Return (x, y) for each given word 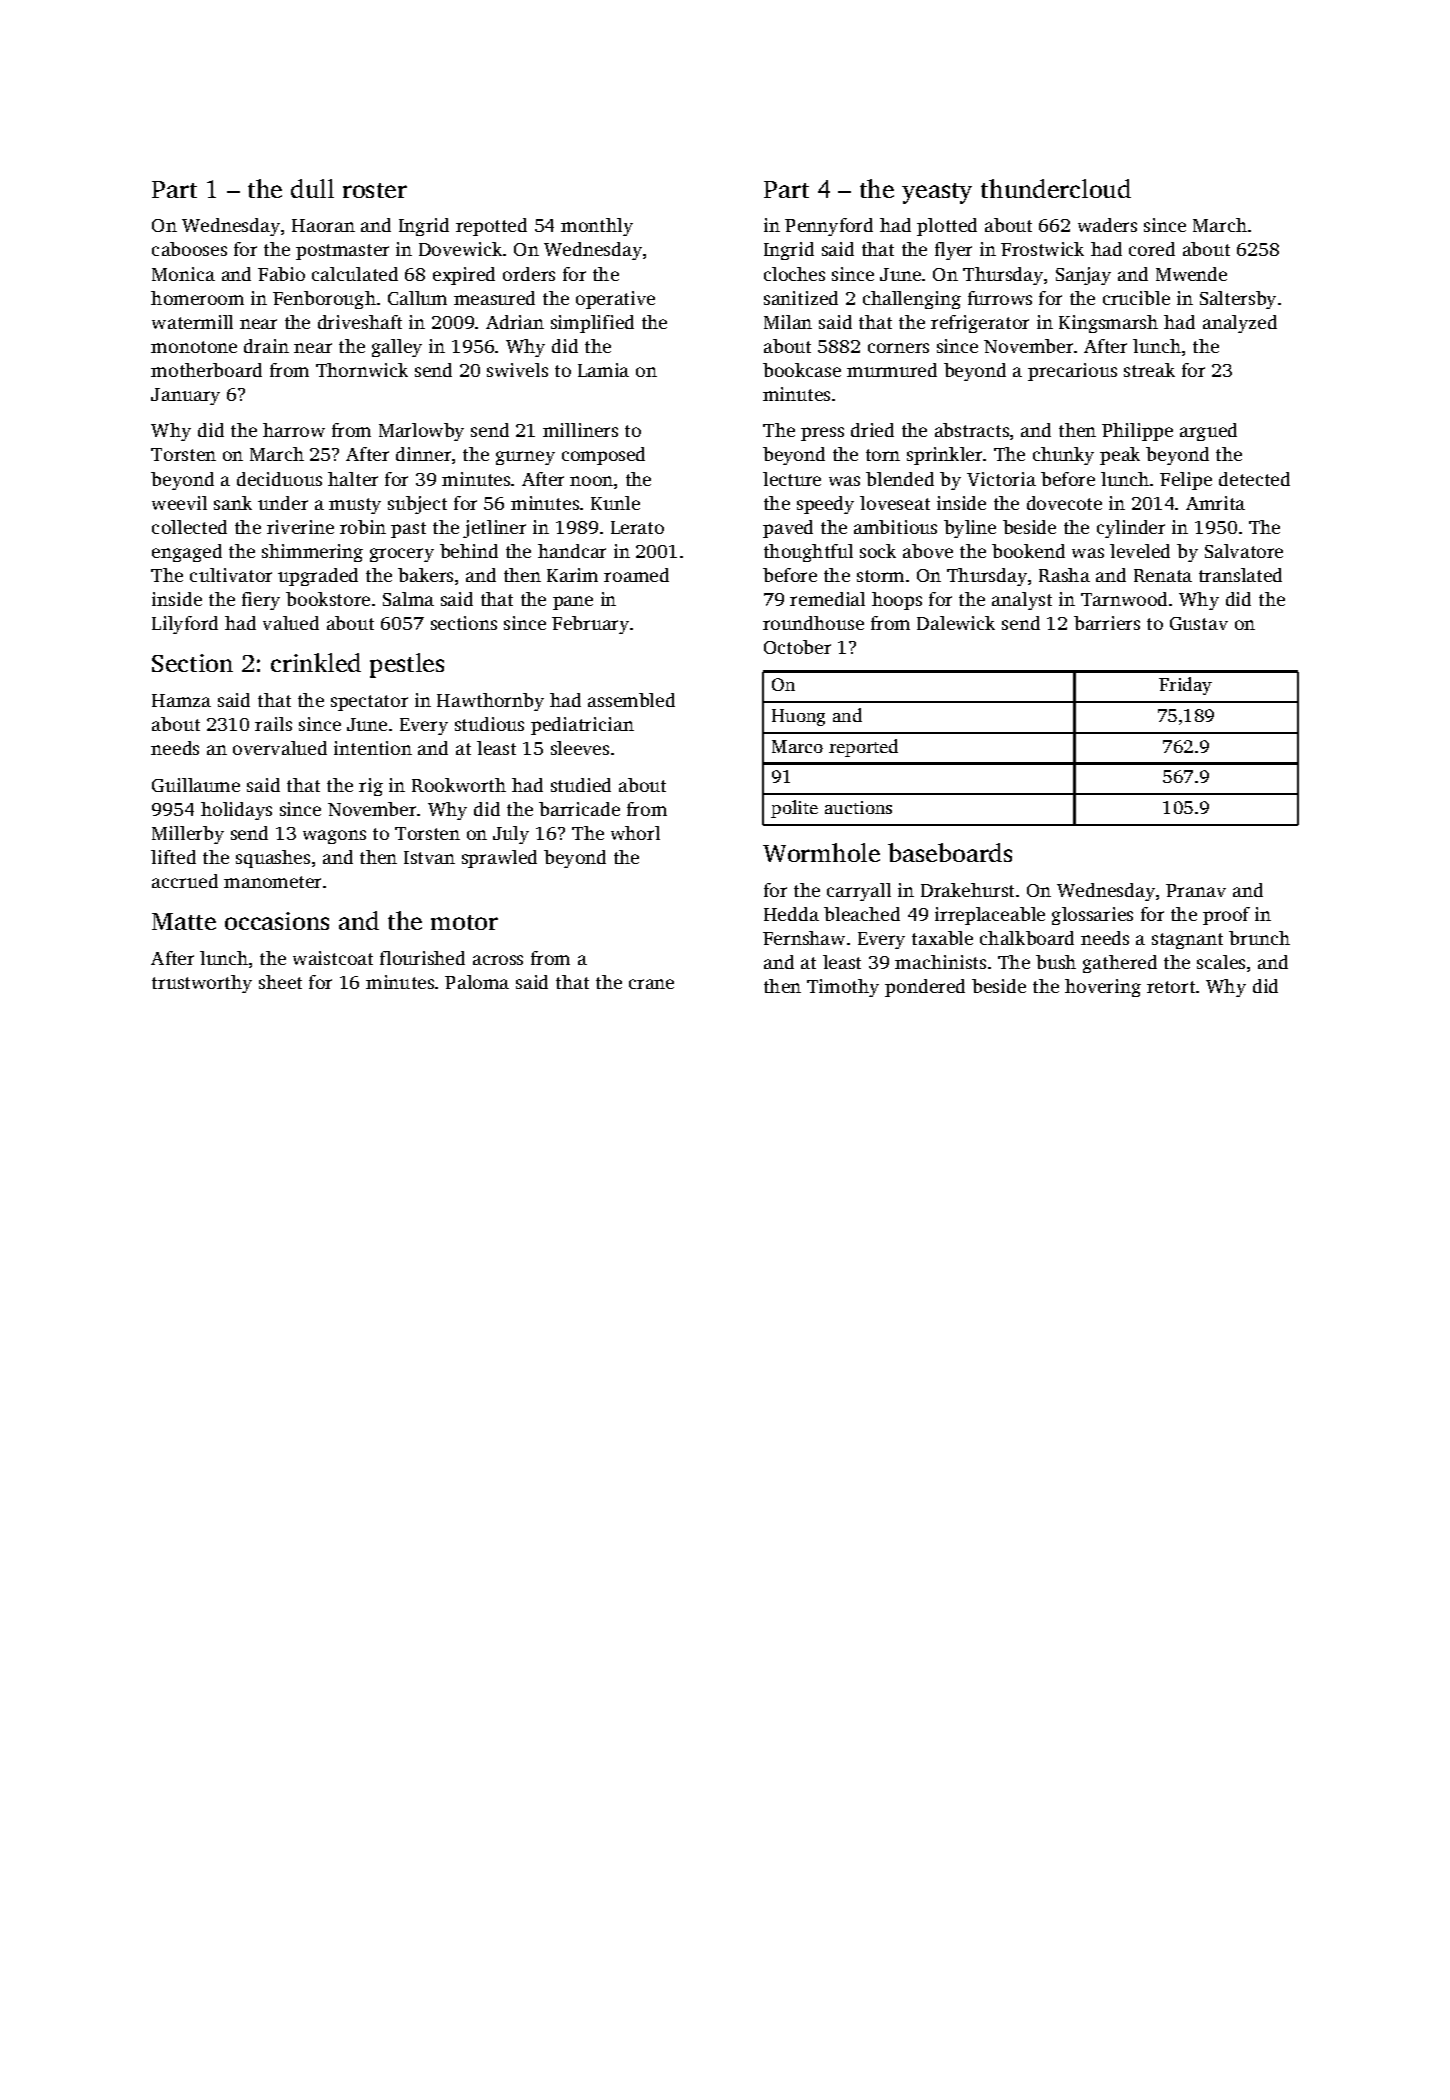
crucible (1136, 298)
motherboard (206, 370)
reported (863, 748)
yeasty (937, 193)
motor (464, 922)
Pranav (1196, 890)
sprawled (499, 859)
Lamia (603, 370)
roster (375, 190)
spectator (369, 703)
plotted (947, 227)
